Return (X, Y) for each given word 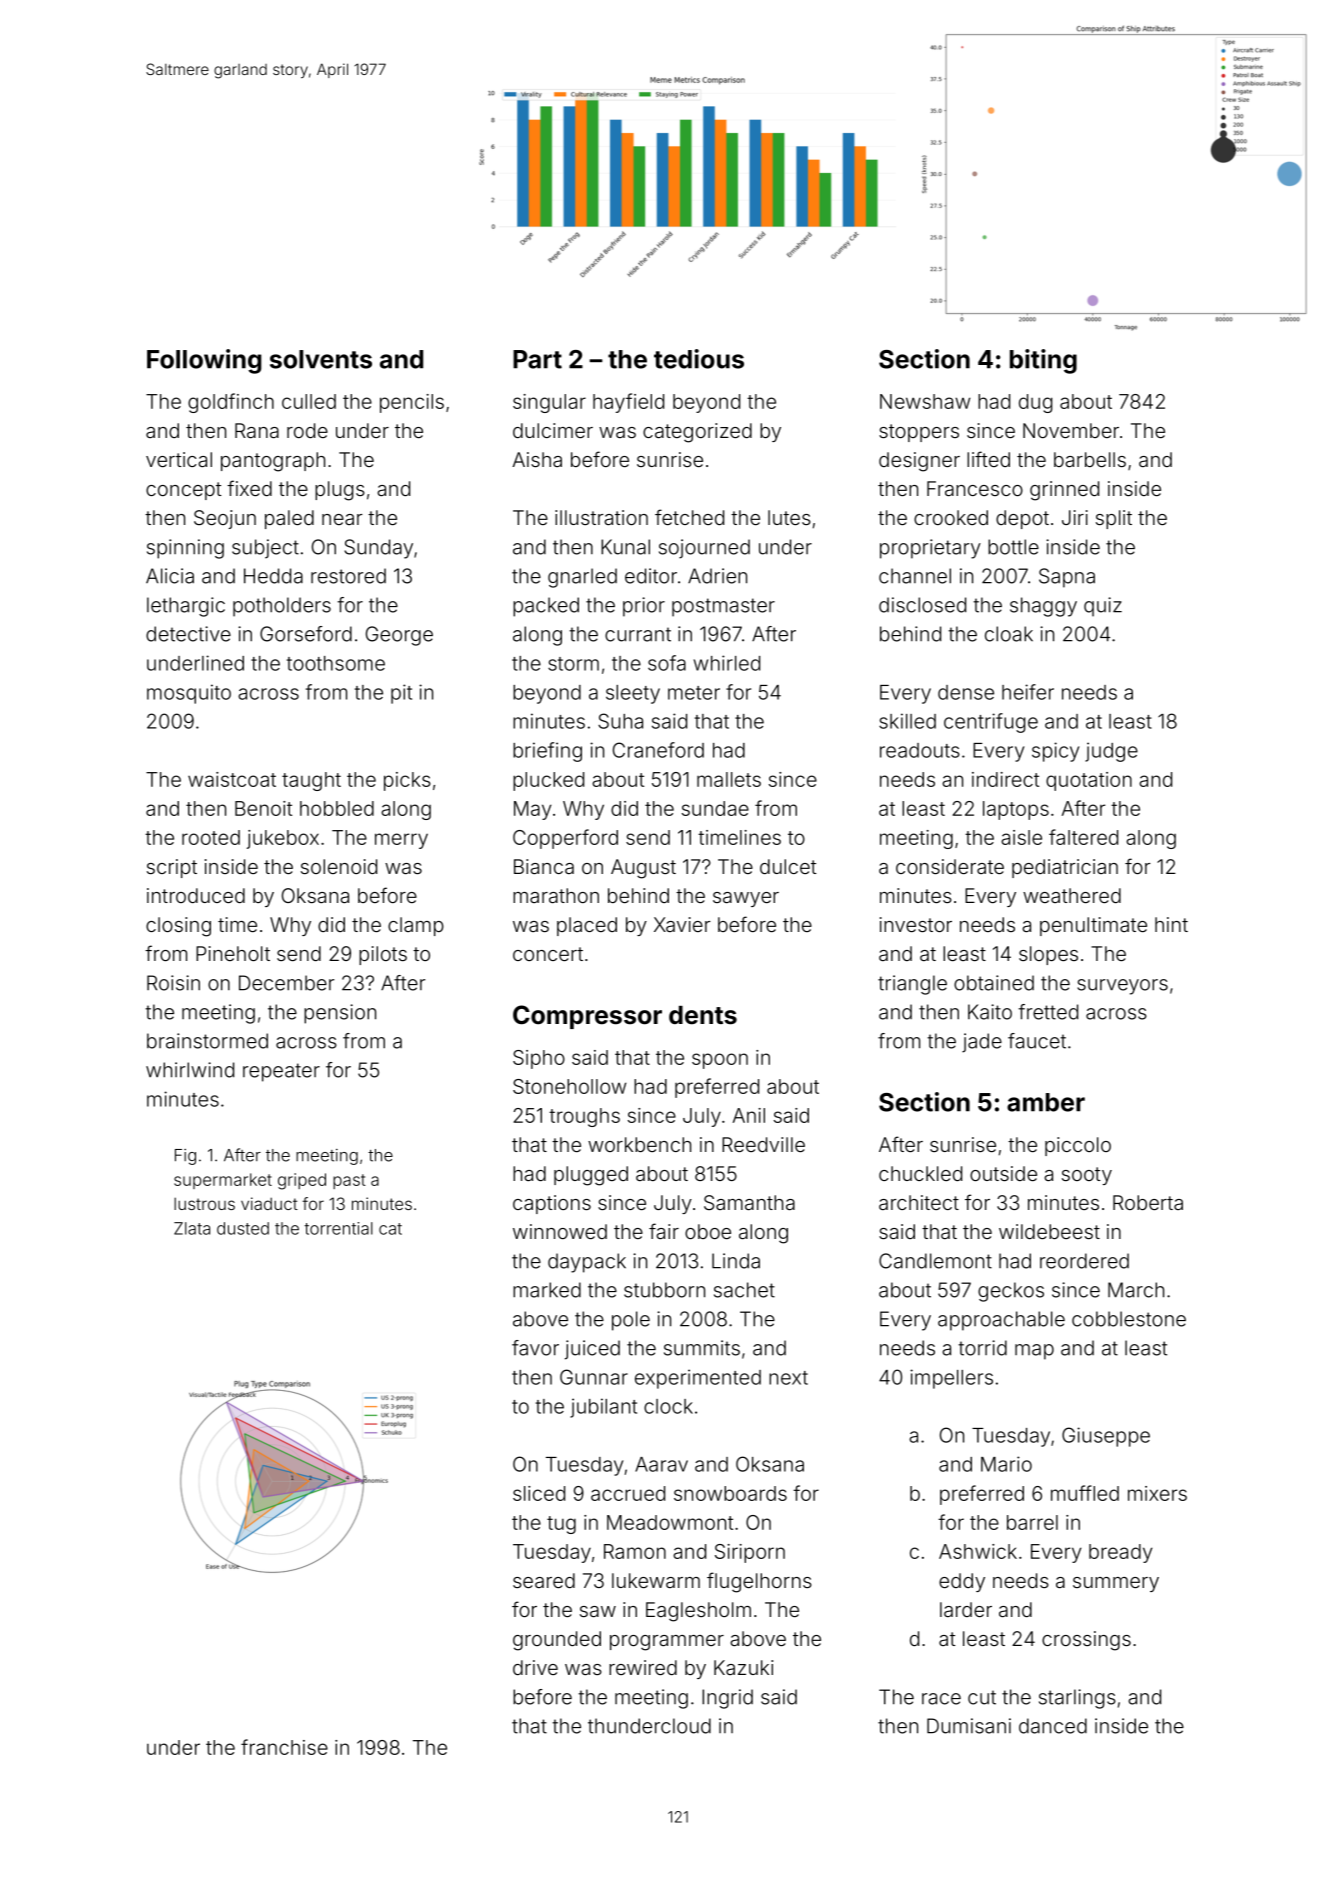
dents (703, 1015)
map (1034, 1352)
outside (1003, 1173)
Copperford (565, 839)
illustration (601, 517)
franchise (284, 1747)
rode (307, 430)
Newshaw (925, 401)
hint (1171, 924)
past (349, 1181)
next (788, 1378)
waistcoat (232, 779)
